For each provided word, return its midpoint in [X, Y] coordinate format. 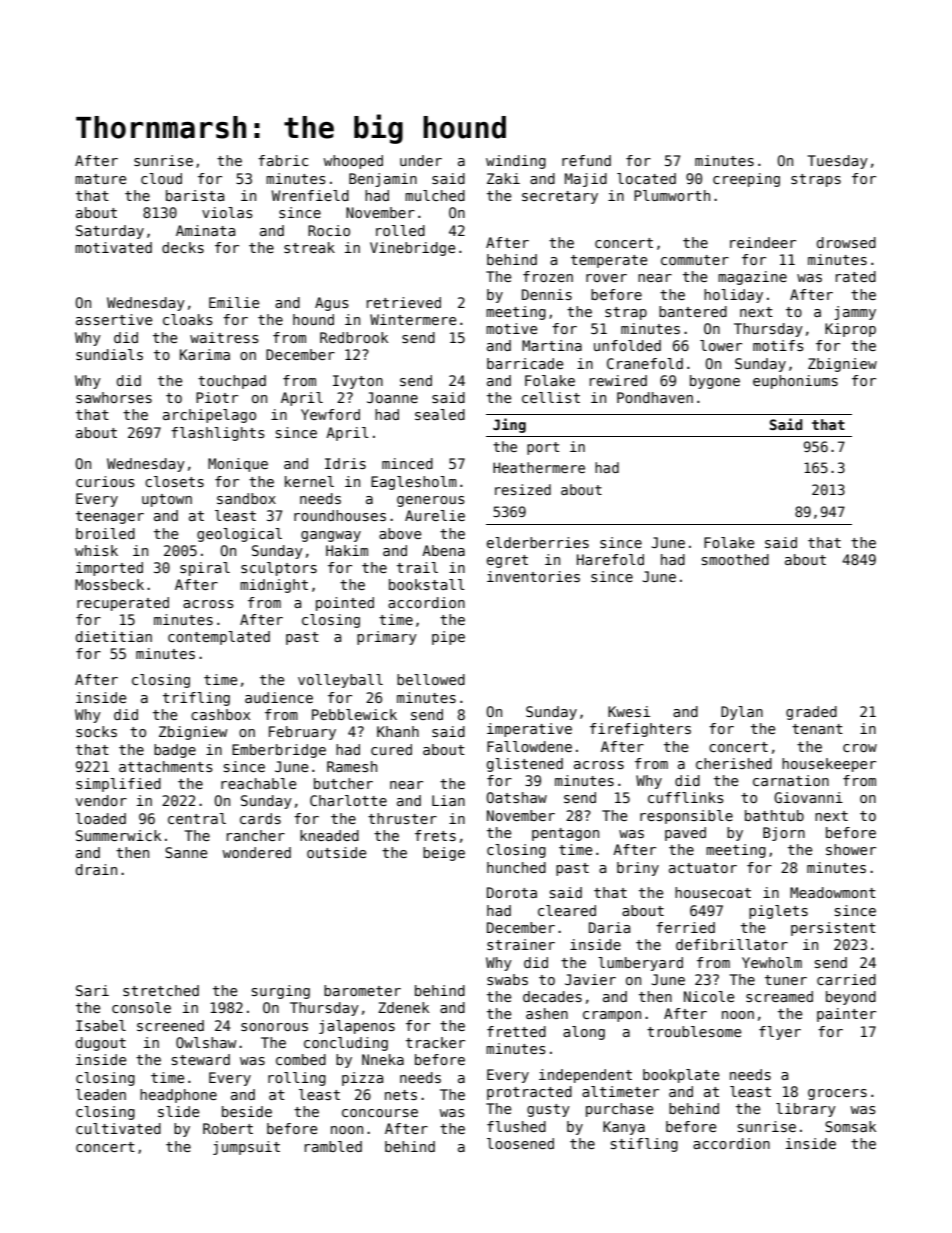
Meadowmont [833, 892]
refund [586, 160]
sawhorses [114, 397]
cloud [161, 178]
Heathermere [539, 467]
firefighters [640, 730]
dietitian [114, 636]
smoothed [735, 559]
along [584, 1033]
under [421, 160]
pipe [448, 638]
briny [638, 869]
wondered [256, 852]
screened [170, 1025]
